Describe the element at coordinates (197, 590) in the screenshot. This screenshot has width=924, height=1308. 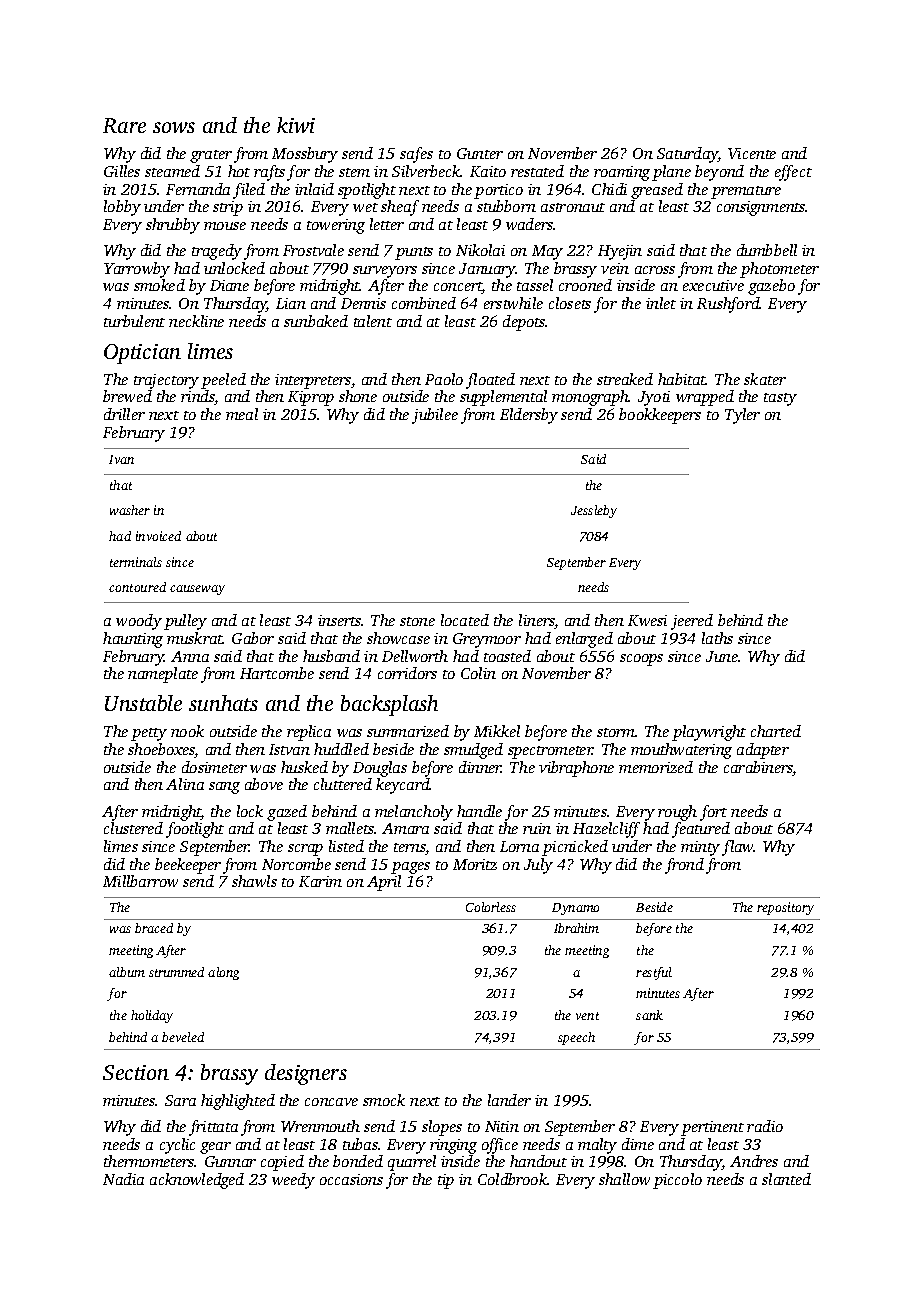
I see `causeway` at that location.
